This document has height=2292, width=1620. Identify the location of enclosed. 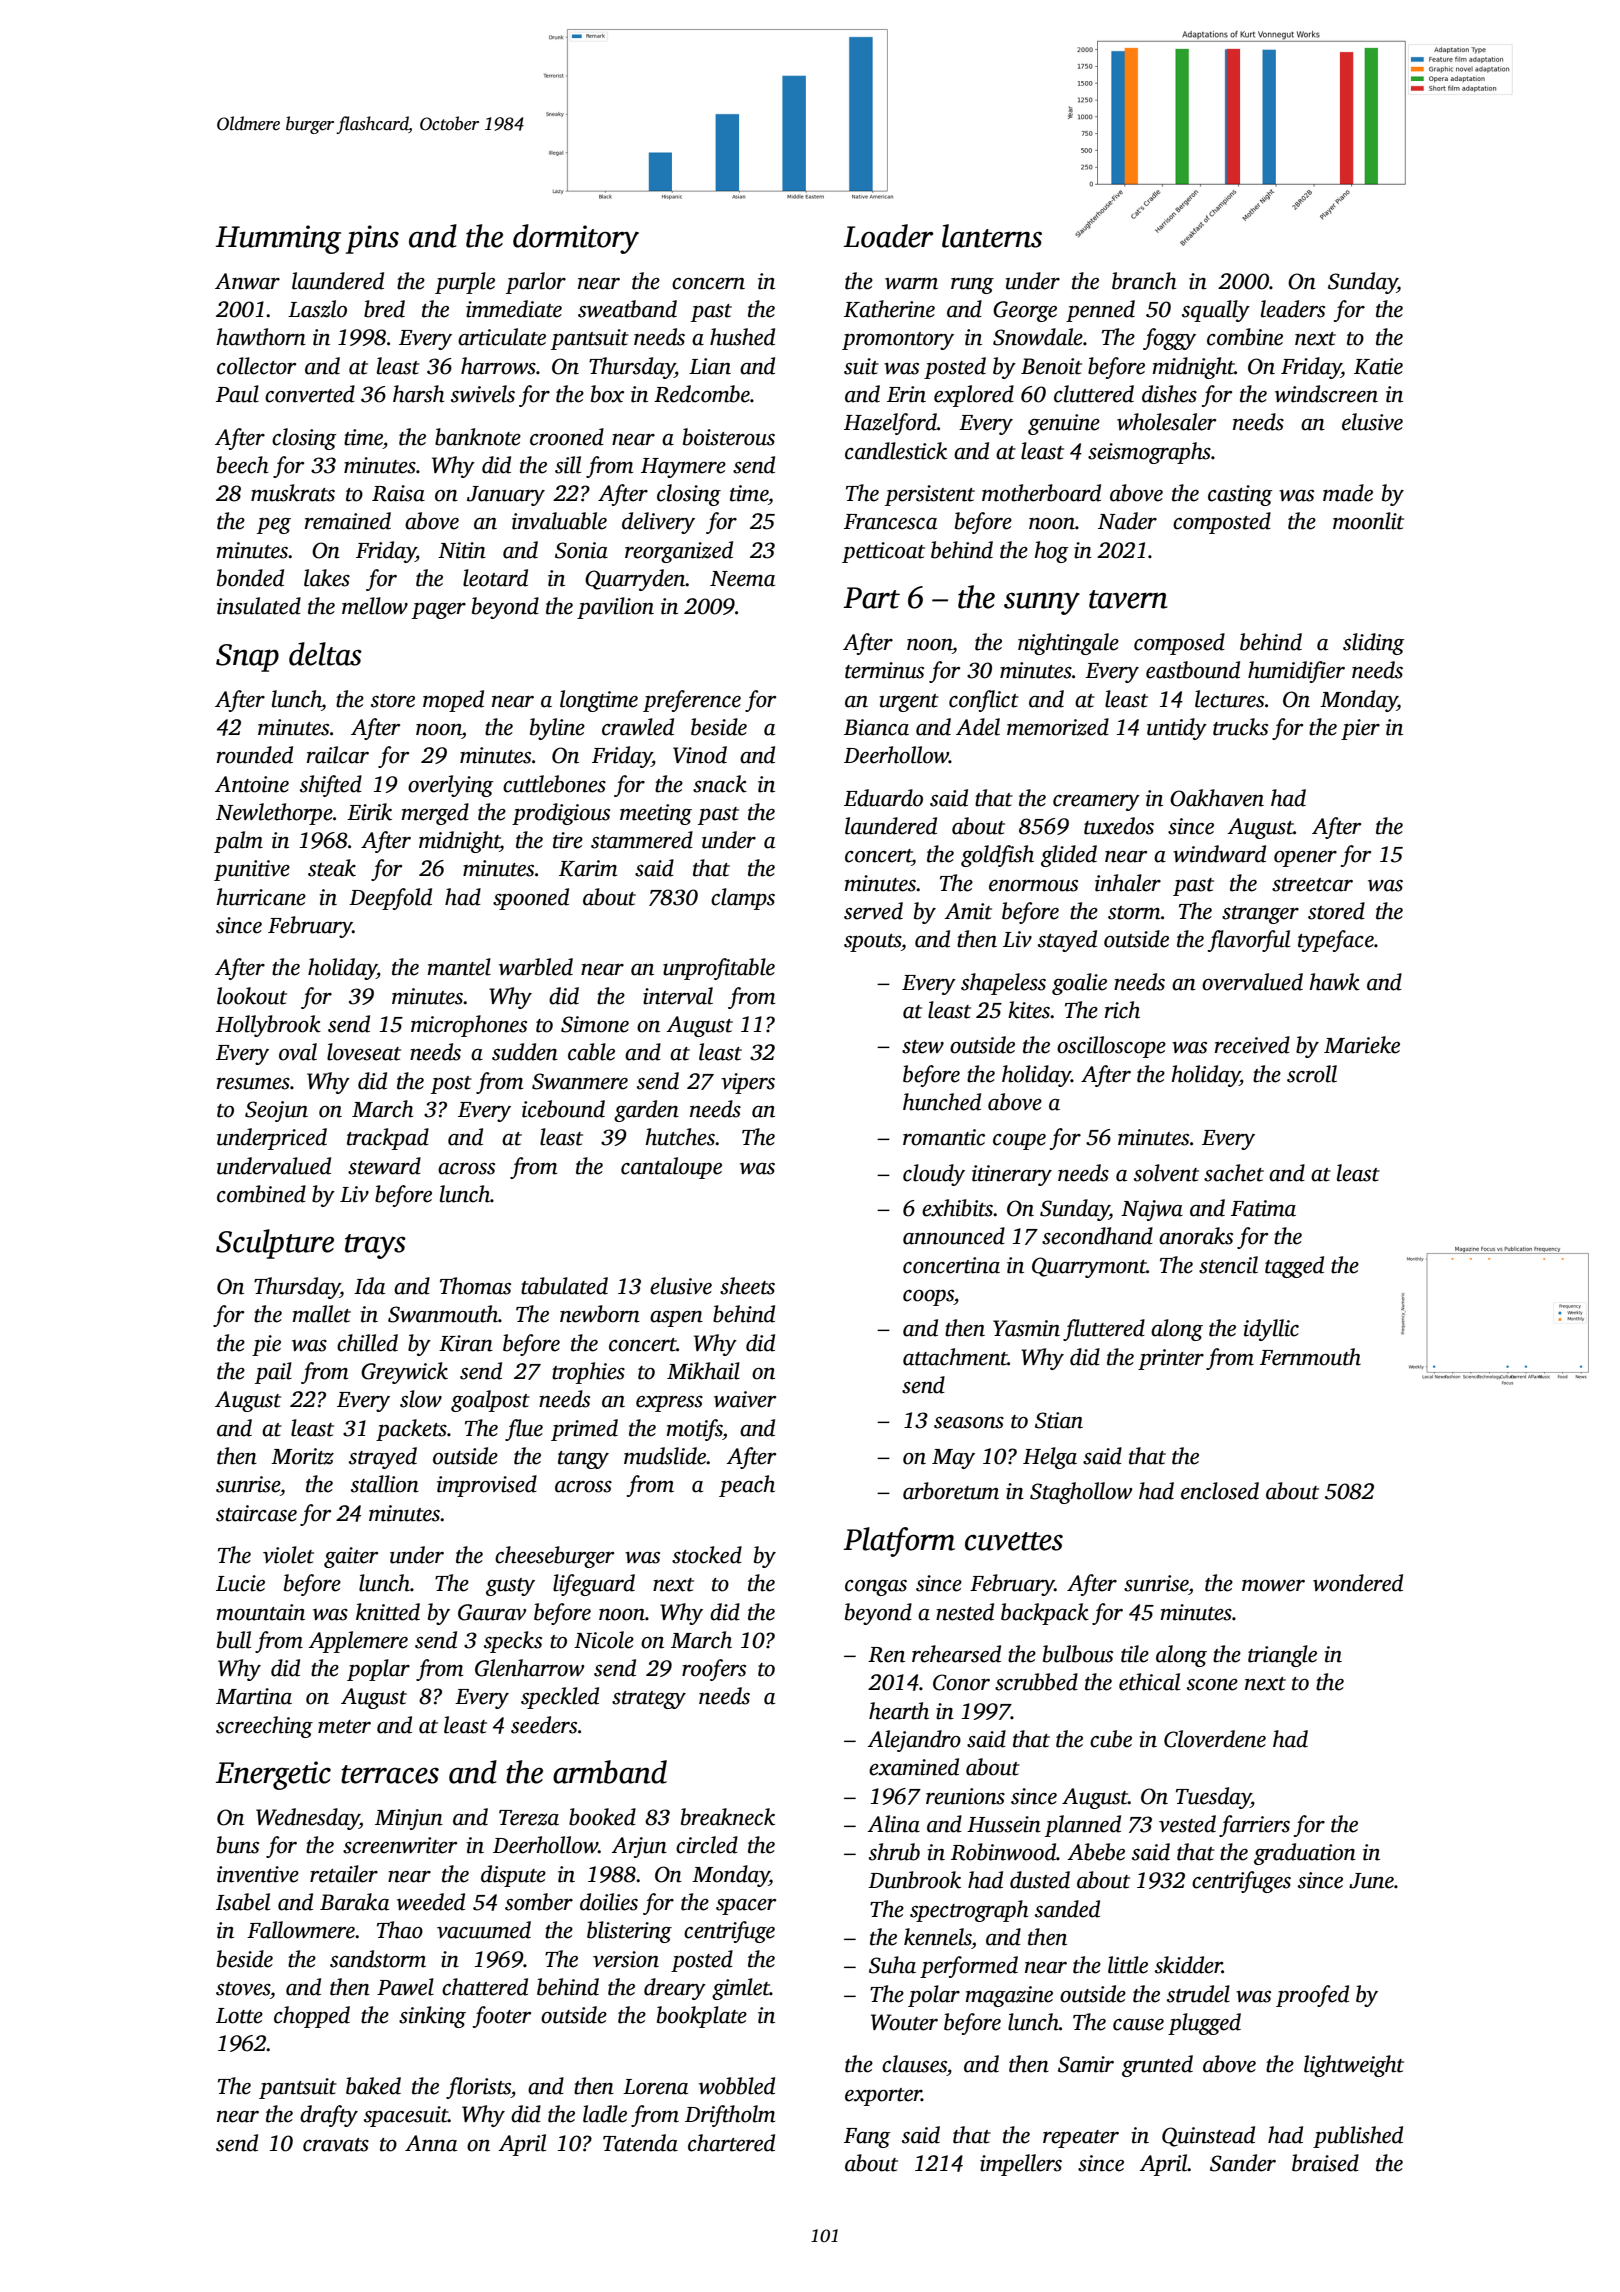
(1220, 1491).
